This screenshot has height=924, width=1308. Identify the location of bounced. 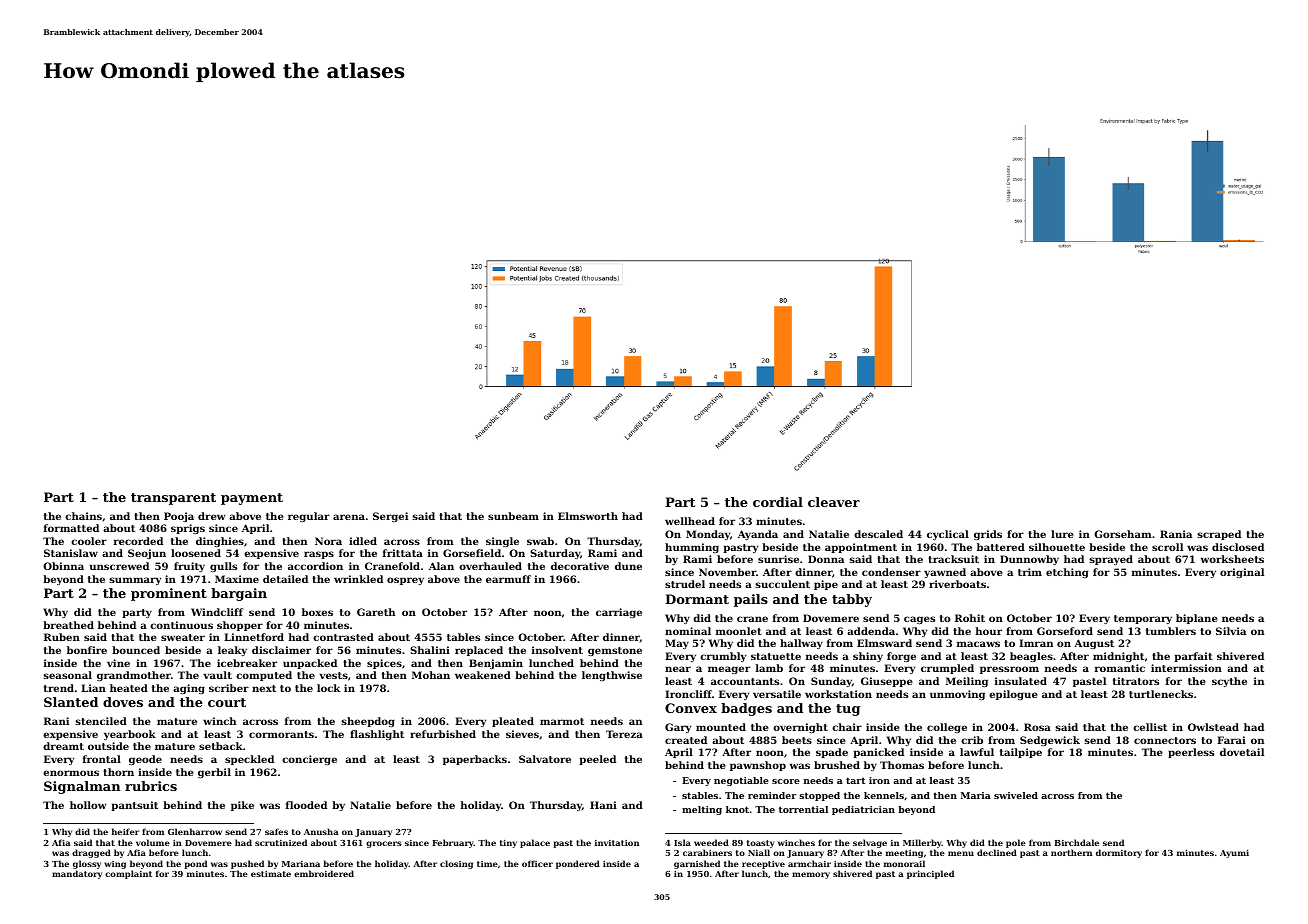
(136, 650).
